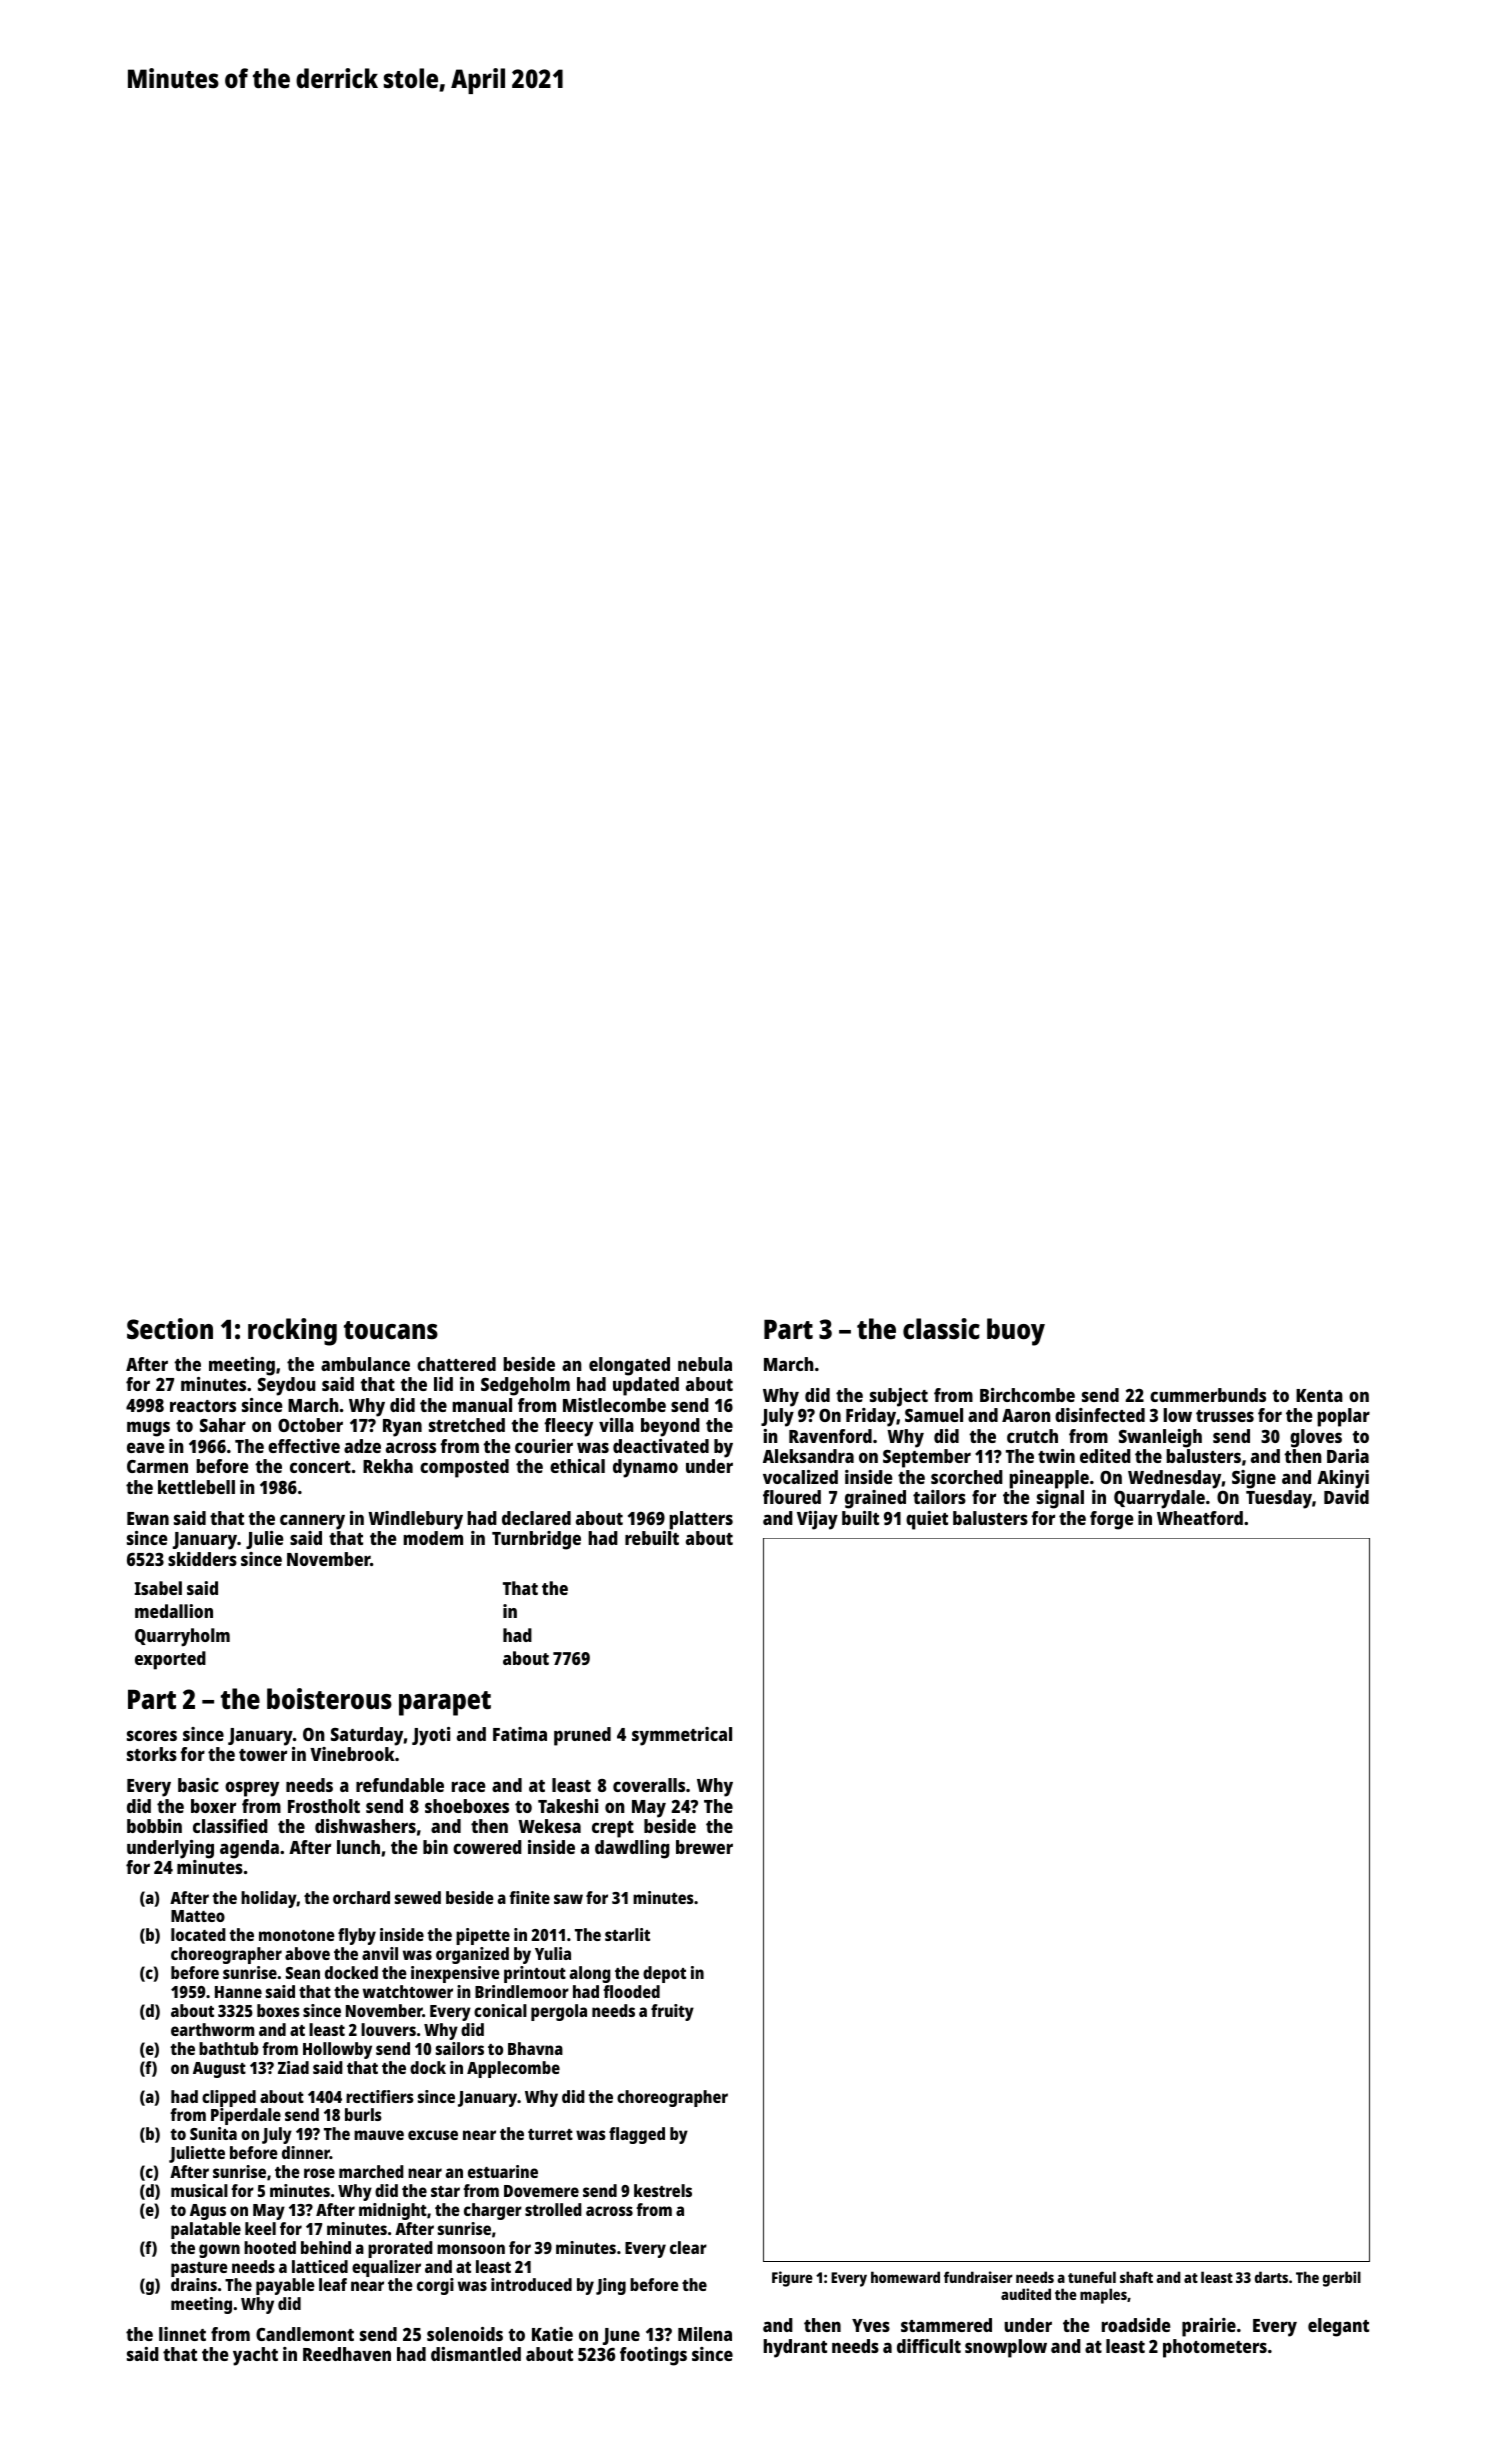 This page has width=1496, height=2464. I want to click on brewer, so click(704, 1847).
